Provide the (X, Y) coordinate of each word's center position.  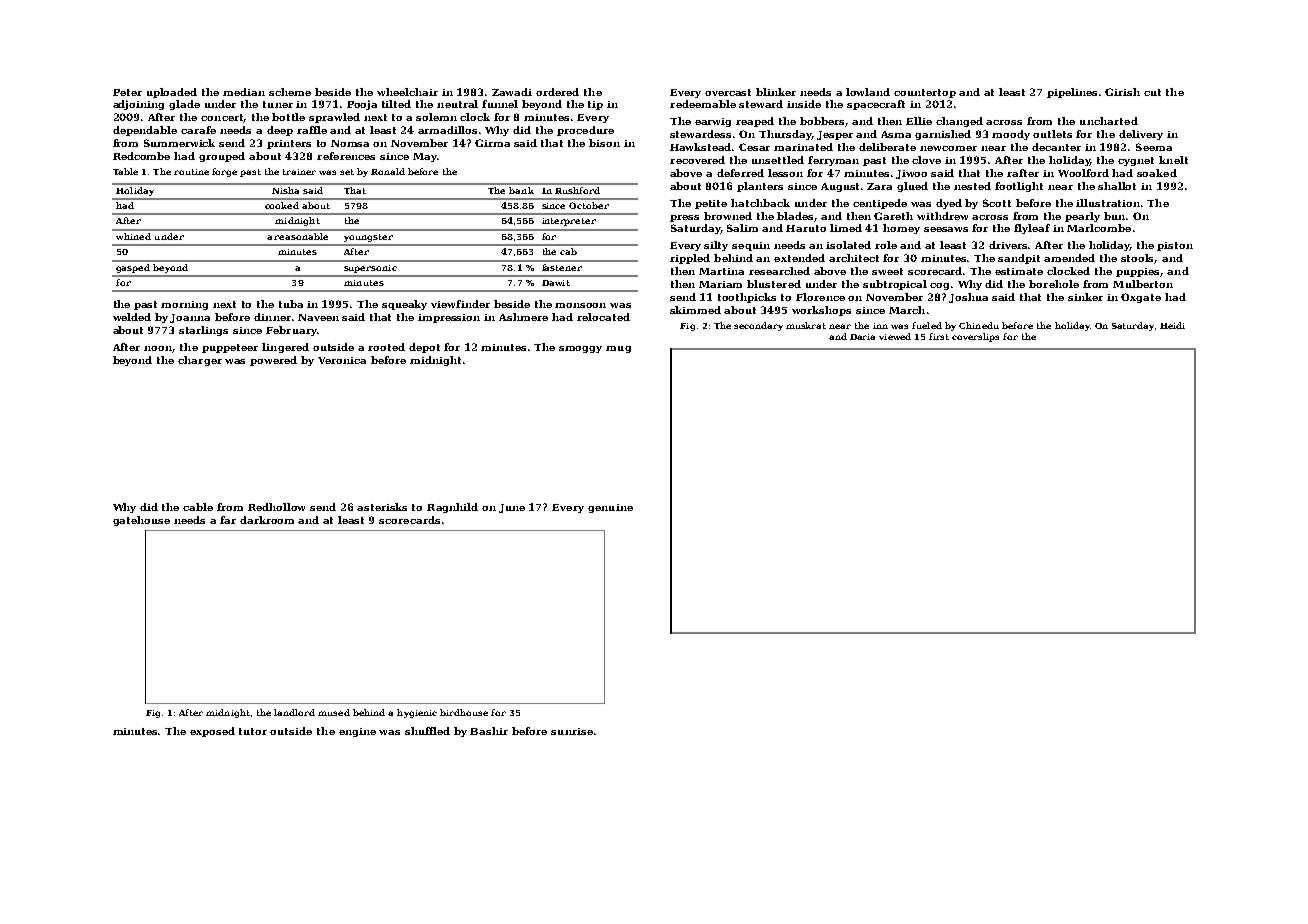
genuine (610, 508)
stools (1138, 259)
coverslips (975, 337)
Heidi (1172, 325)
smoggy (580, 349)
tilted (396, 104)
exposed (212, 732)
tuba (291, 304)
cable (198, 507)
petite (711, 204)
